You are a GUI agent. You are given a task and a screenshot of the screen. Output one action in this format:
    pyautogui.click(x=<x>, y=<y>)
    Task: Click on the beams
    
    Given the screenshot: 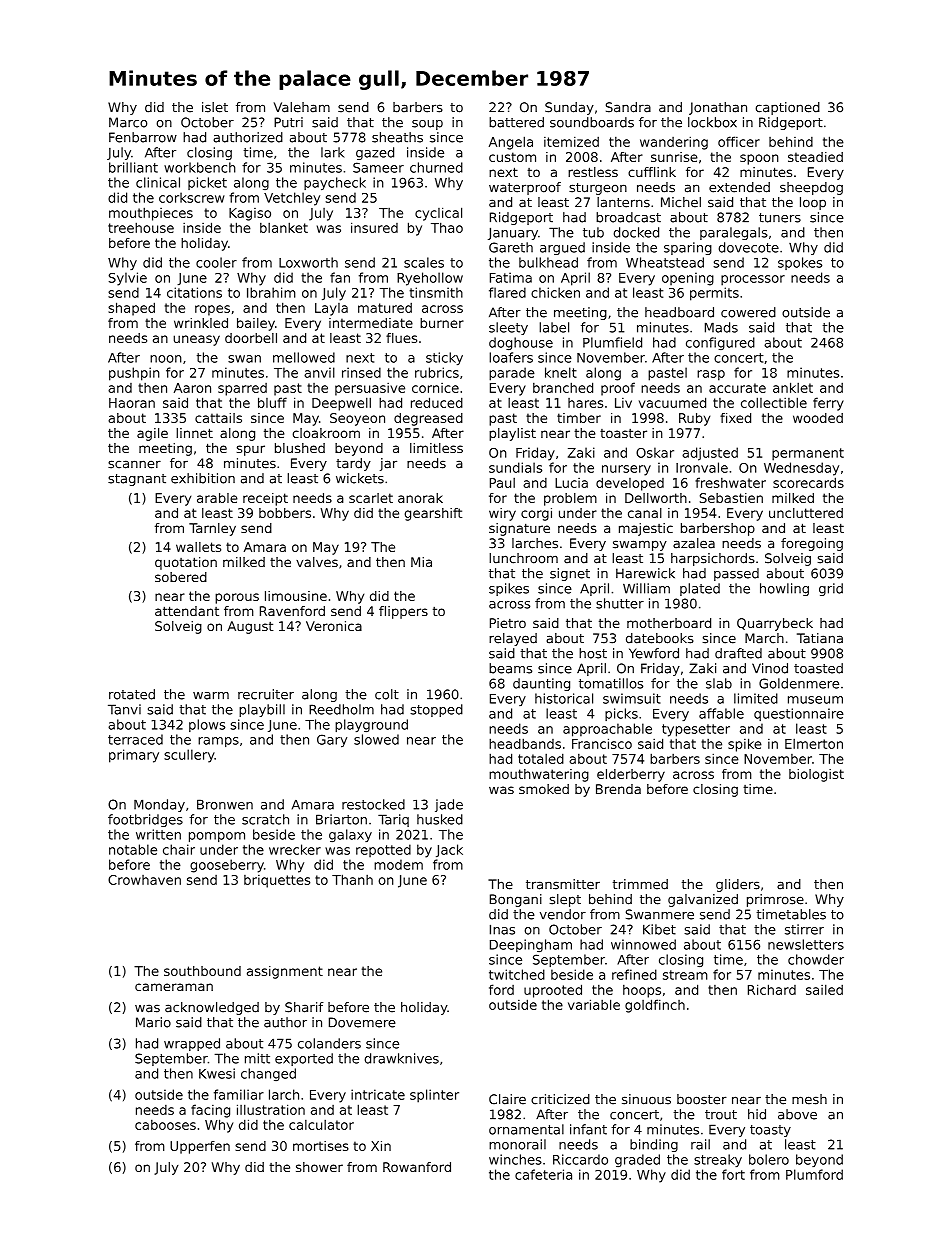 What is the action you would take?
    pyautogui.click(x=510, y=668)
